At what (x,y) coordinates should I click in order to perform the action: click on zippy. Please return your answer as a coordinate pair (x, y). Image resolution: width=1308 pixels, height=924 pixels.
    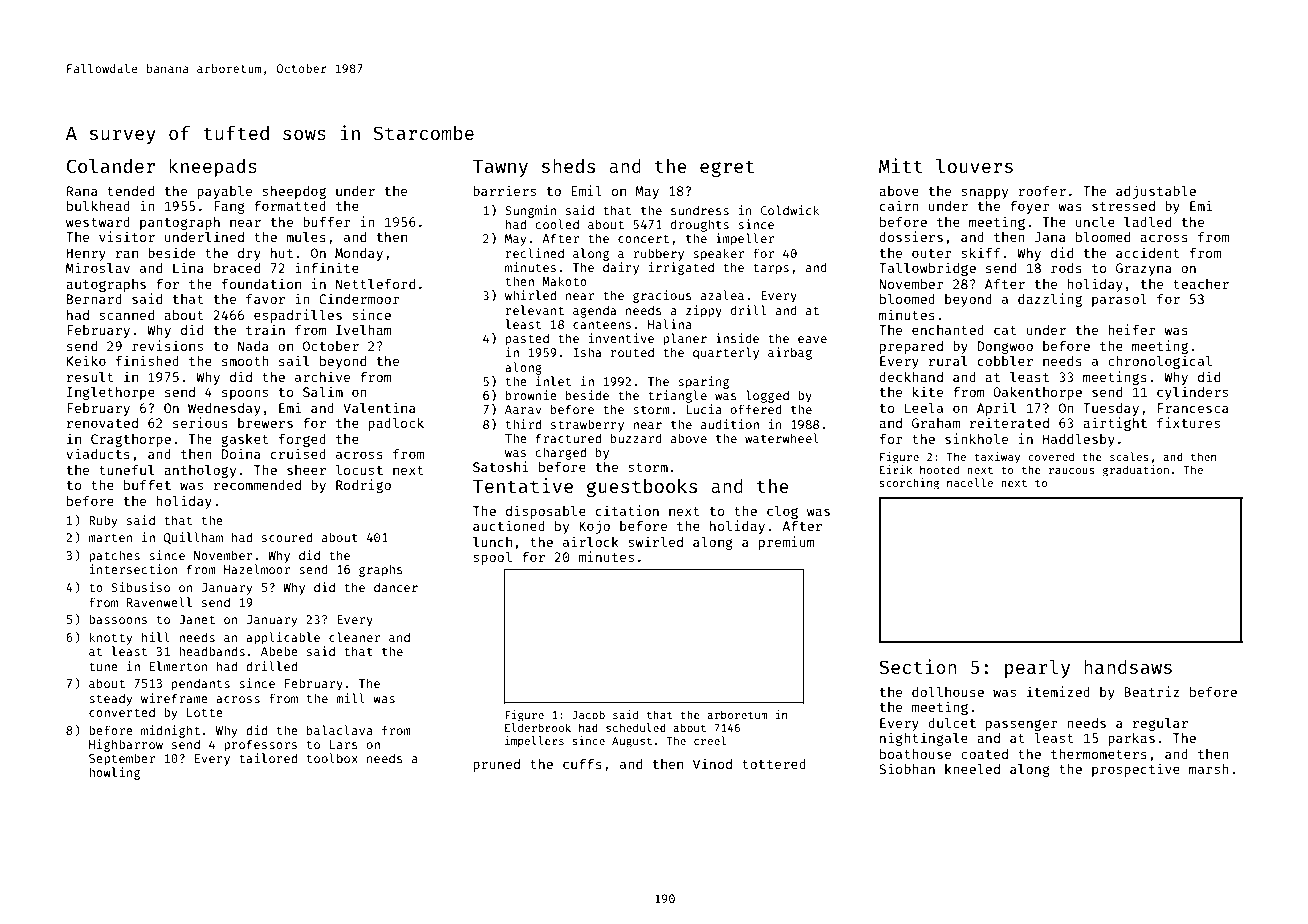
    Looking at the image, I should click on (704, 311).
